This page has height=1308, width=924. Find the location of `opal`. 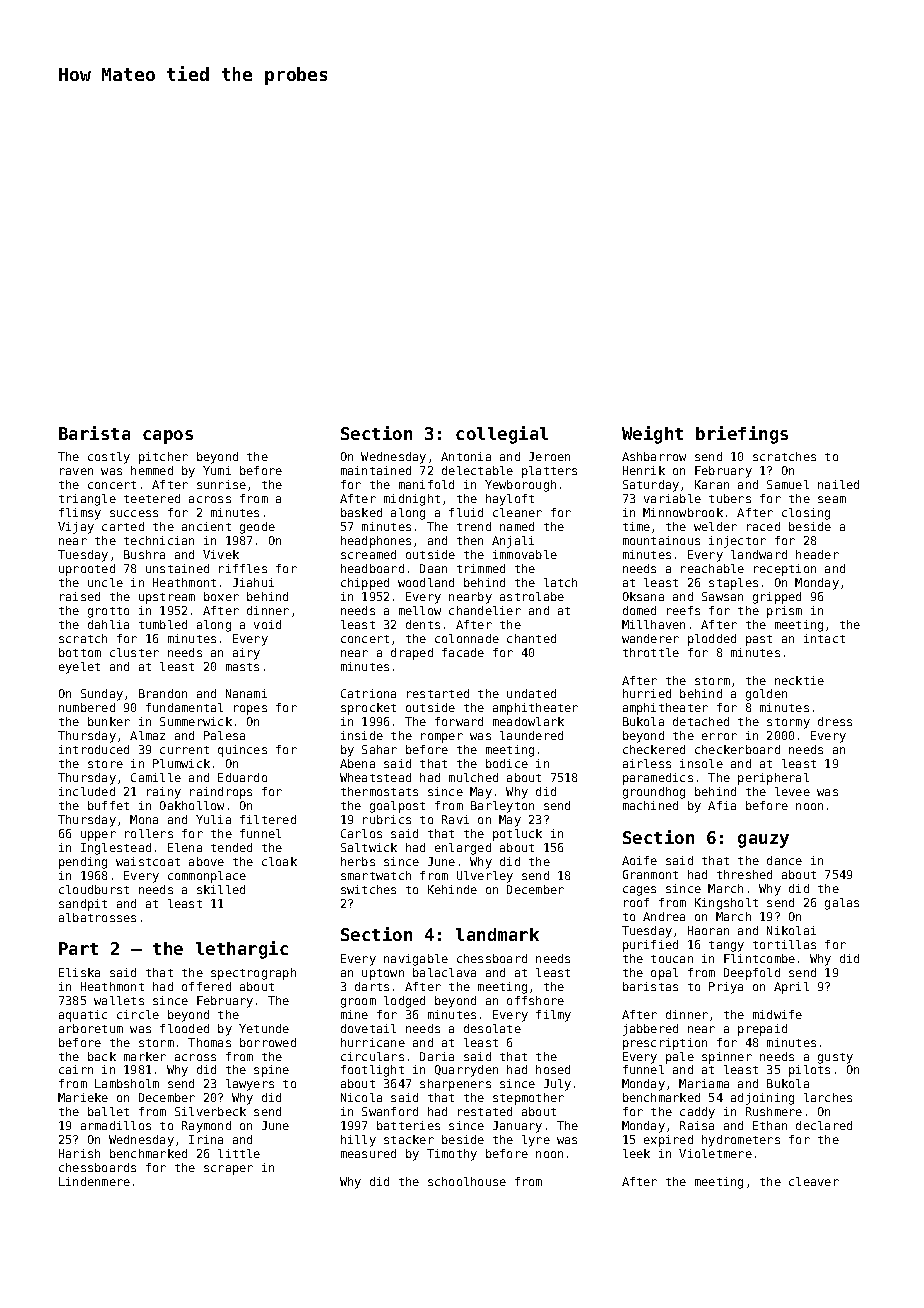

opal is located at coordinates (664, 974).
